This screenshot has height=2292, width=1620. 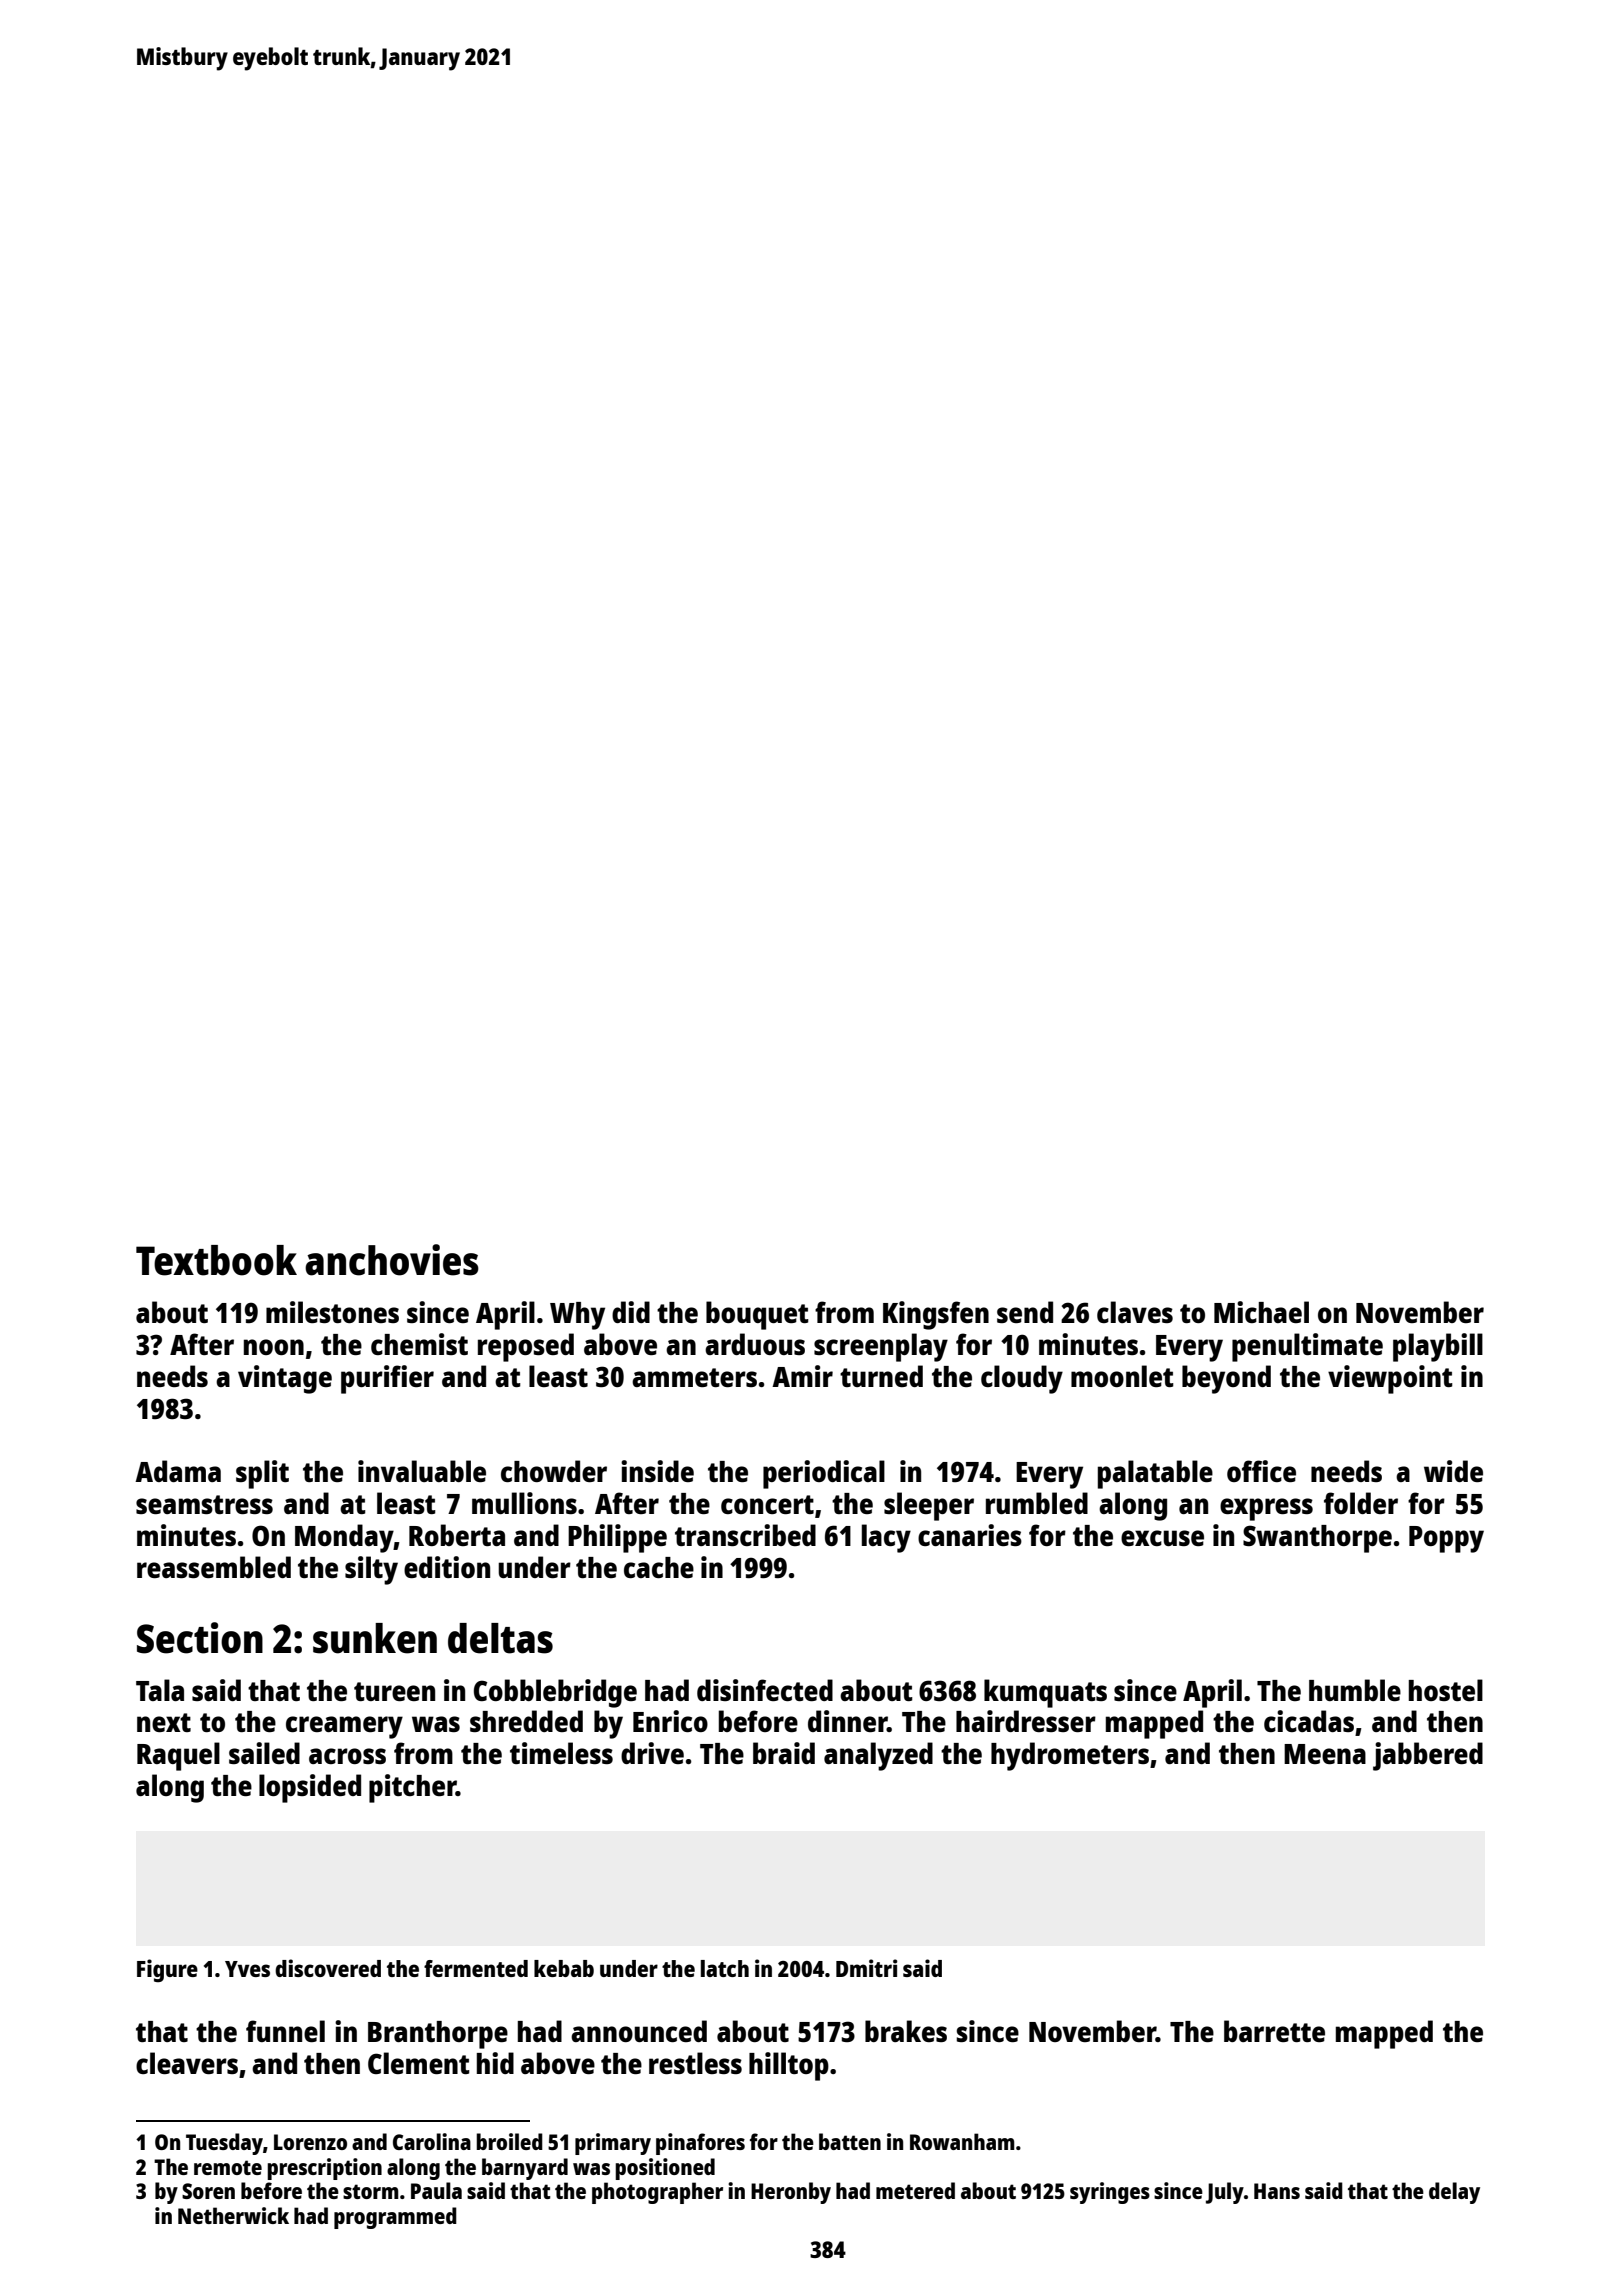 What do you see at coordinates (395, 2218) in the screenshot?
I see `programmed` at bounding box center [395, 2218].
